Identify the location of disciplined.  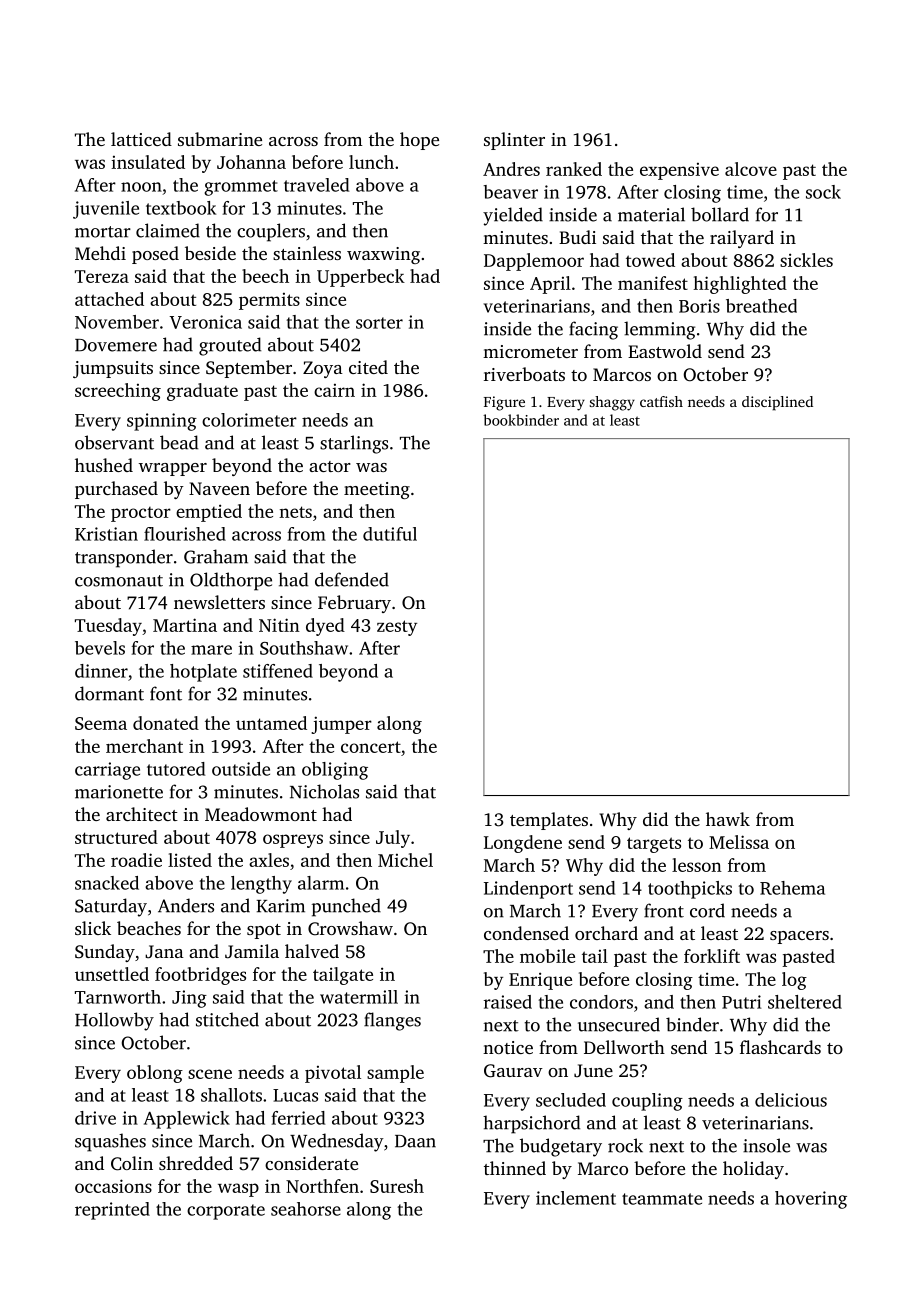
(777, 403).
